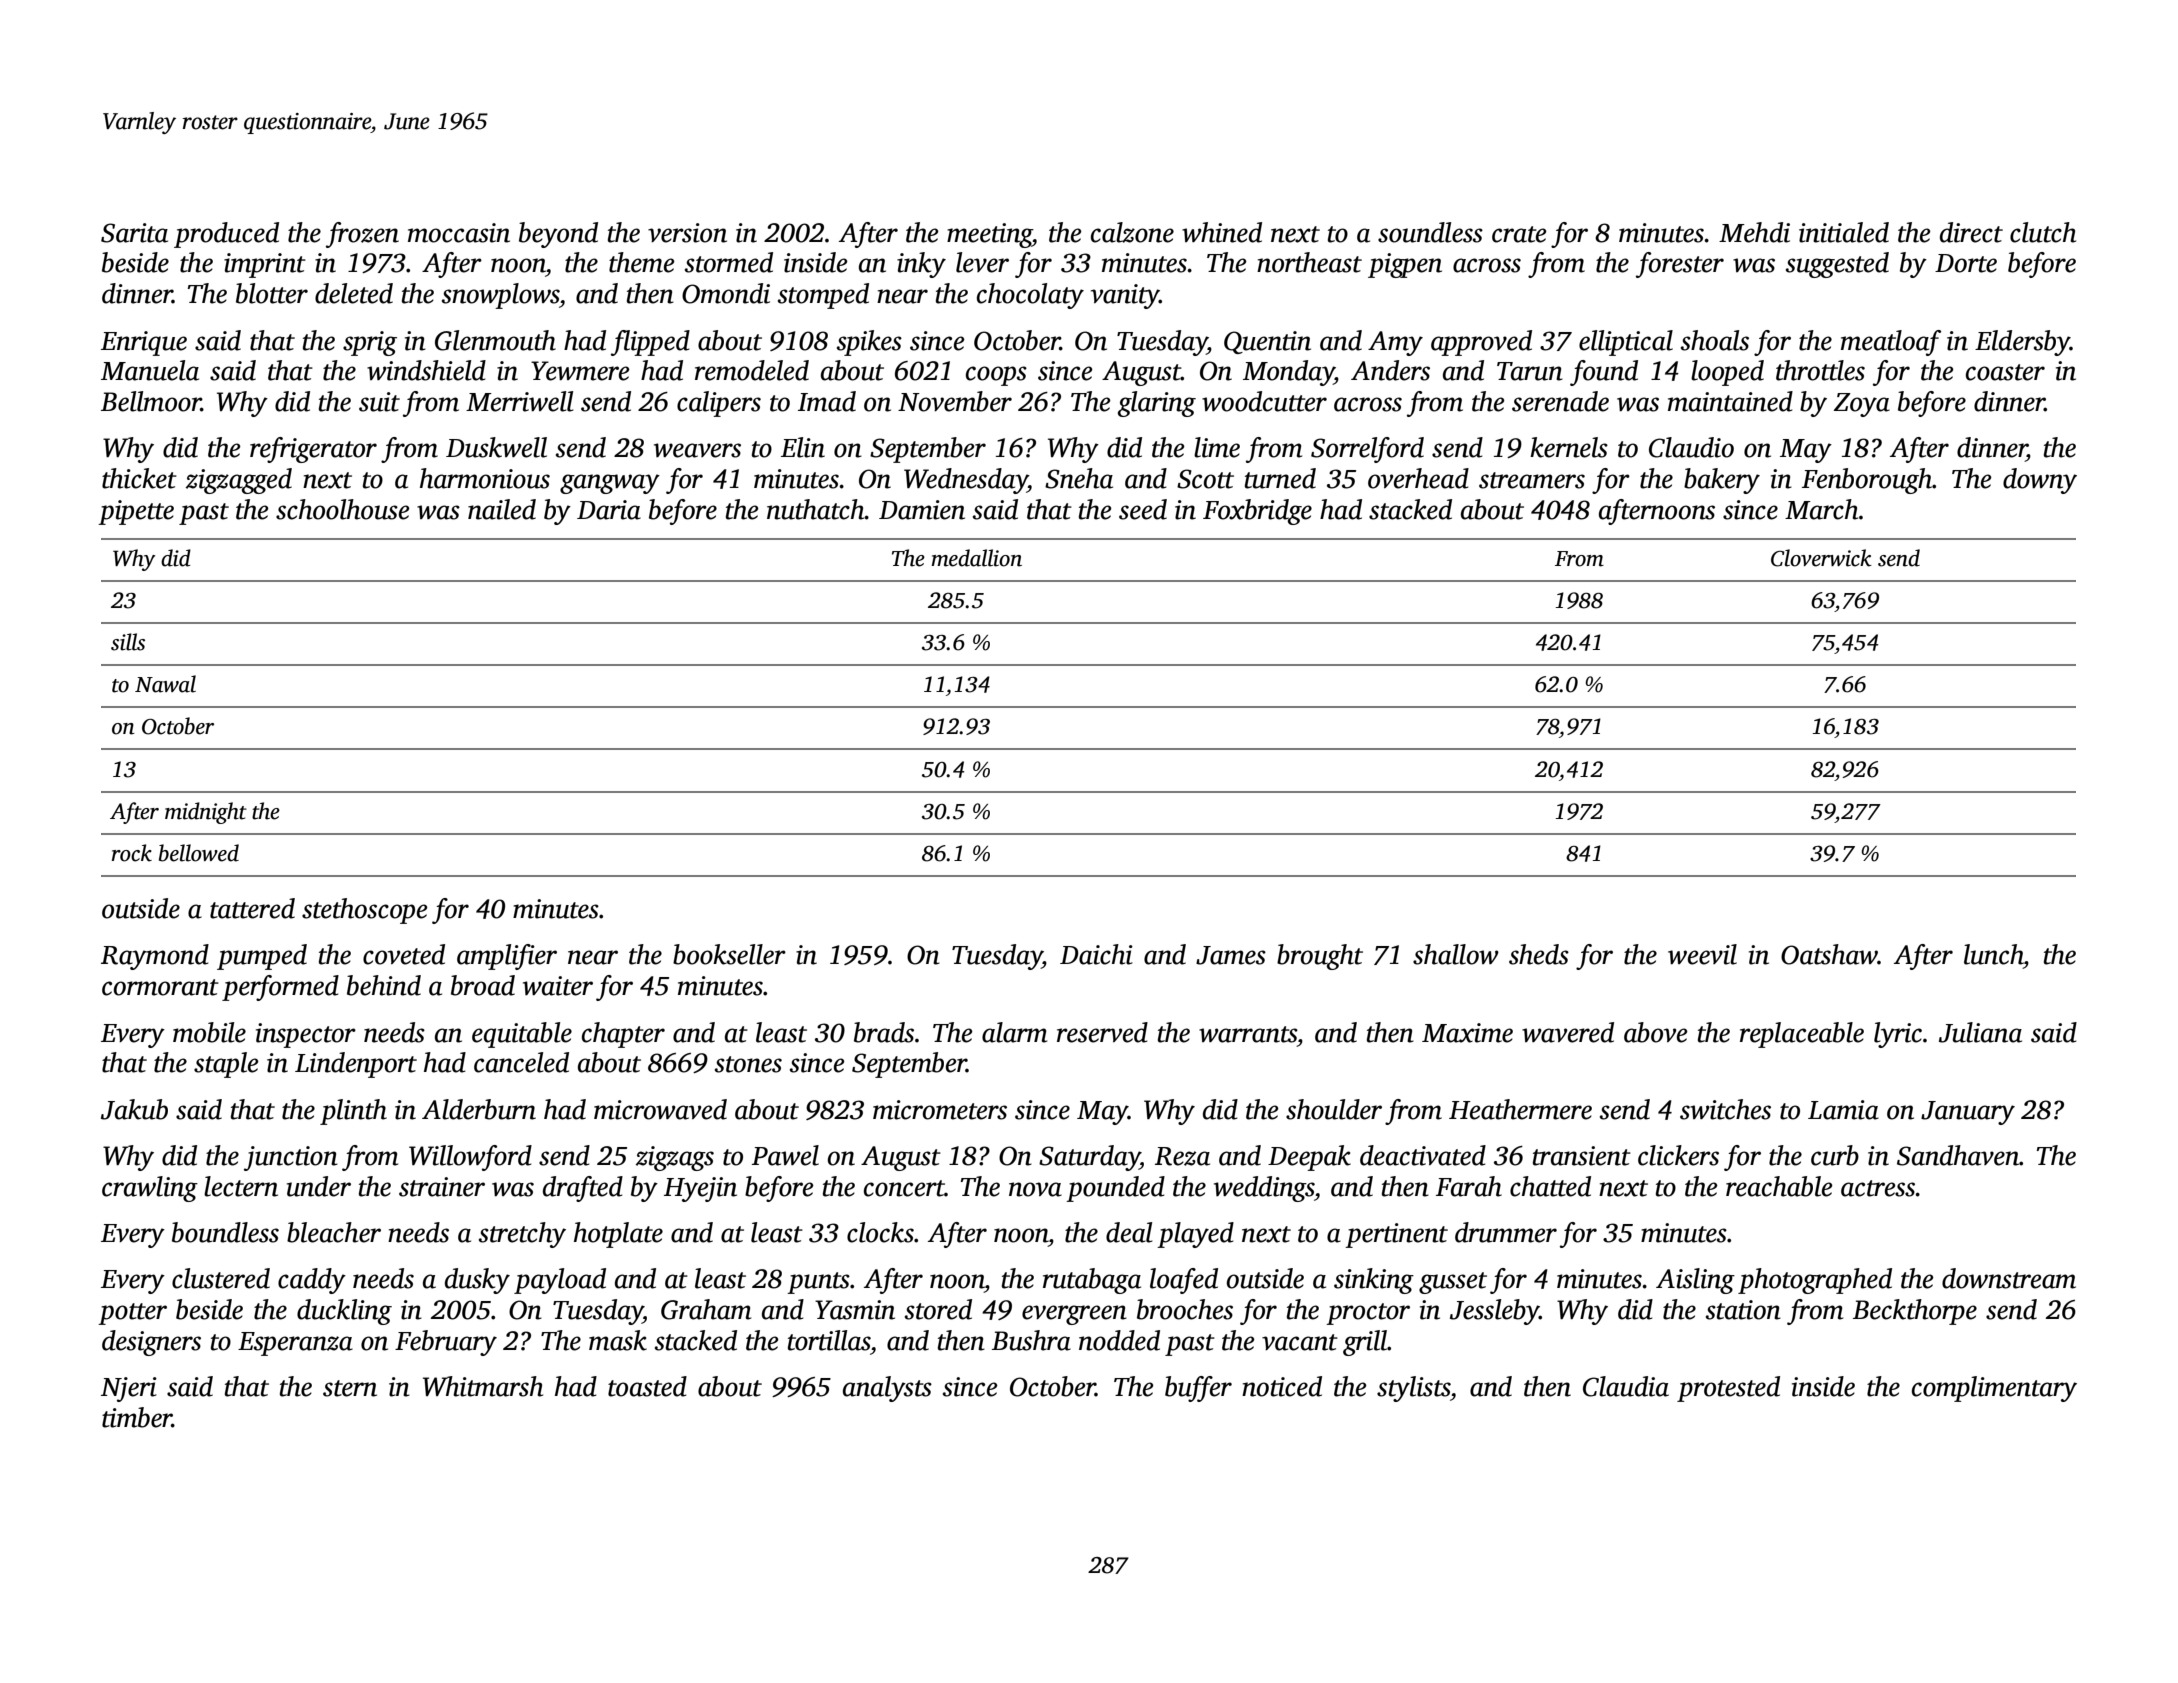 This image has height=1683, width=2178. What do you see at coordinates (446, 1343) in the image?
I see `February` at bounding box center [446, 1343].
